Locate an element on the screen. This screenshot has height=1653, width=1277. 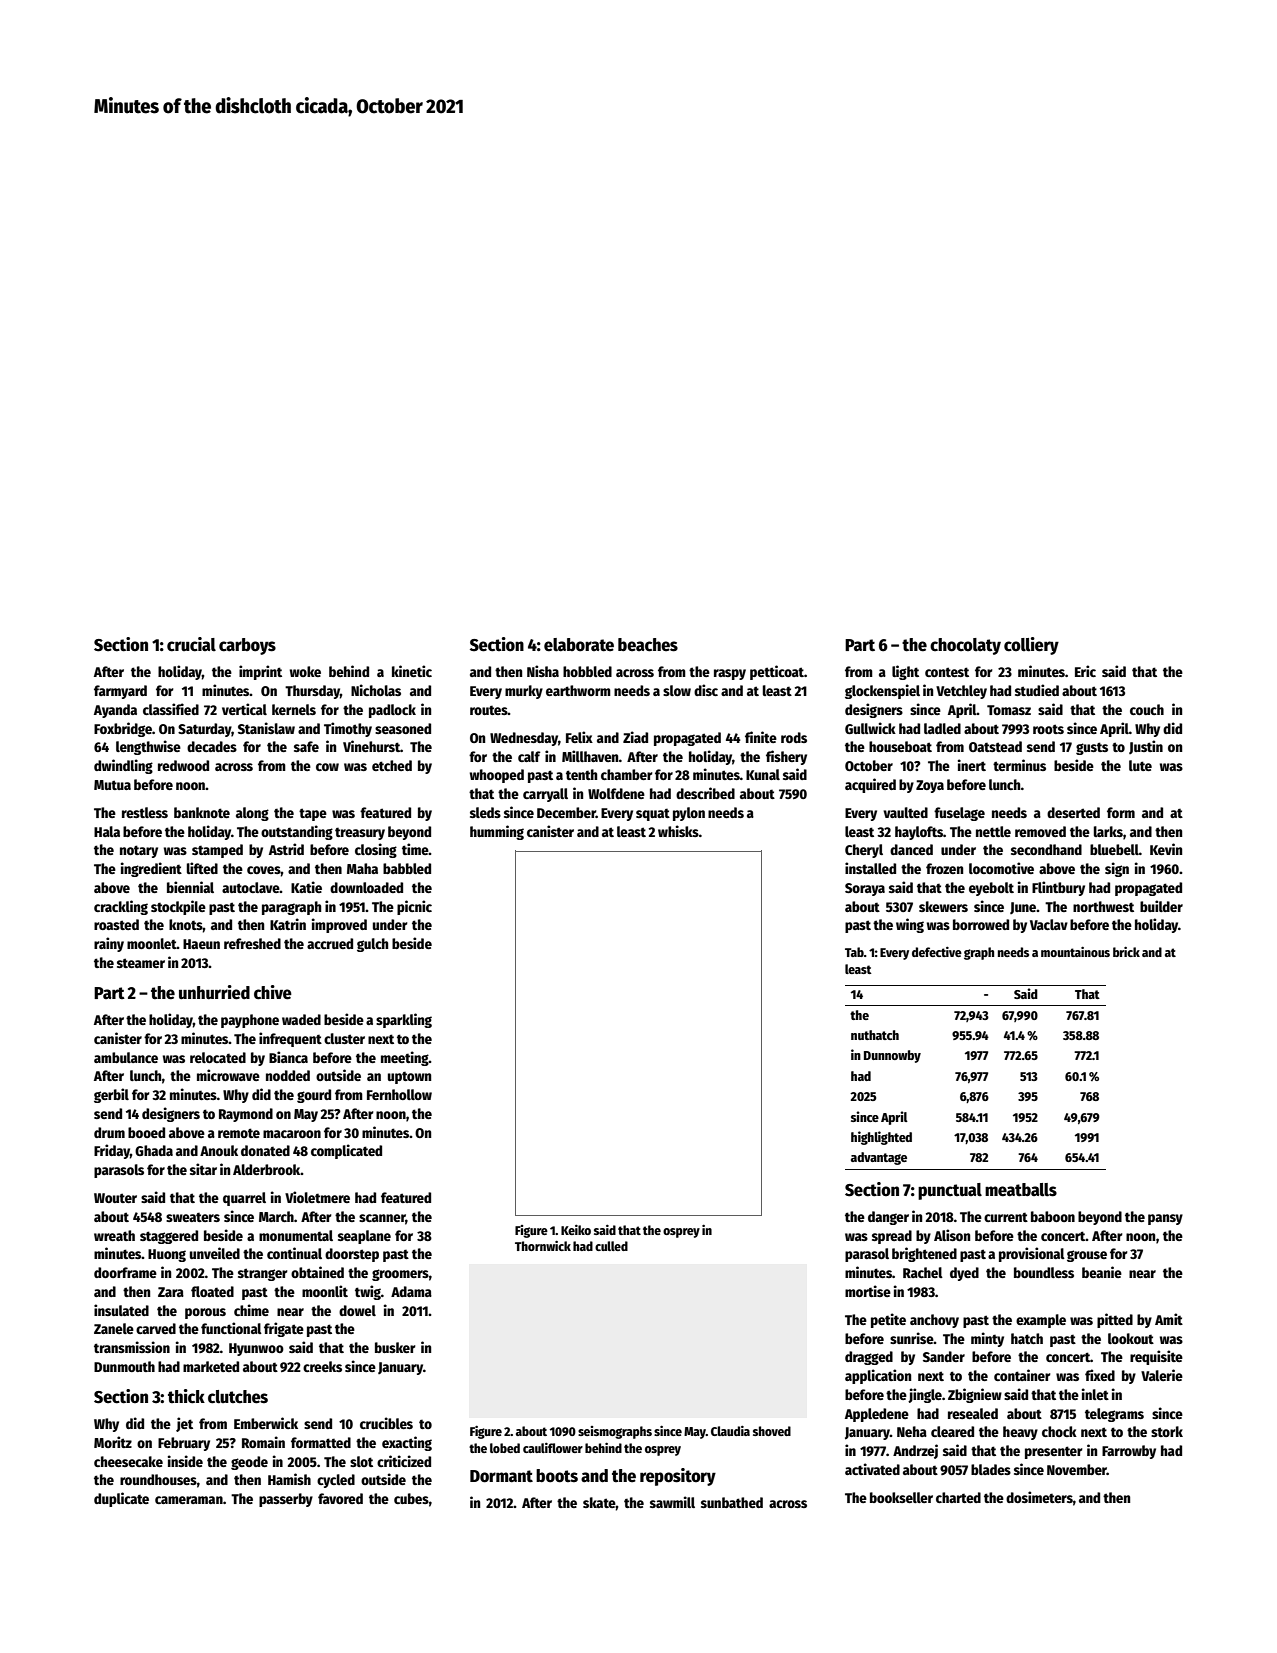
couch is located at coordinates (1147, 709).
